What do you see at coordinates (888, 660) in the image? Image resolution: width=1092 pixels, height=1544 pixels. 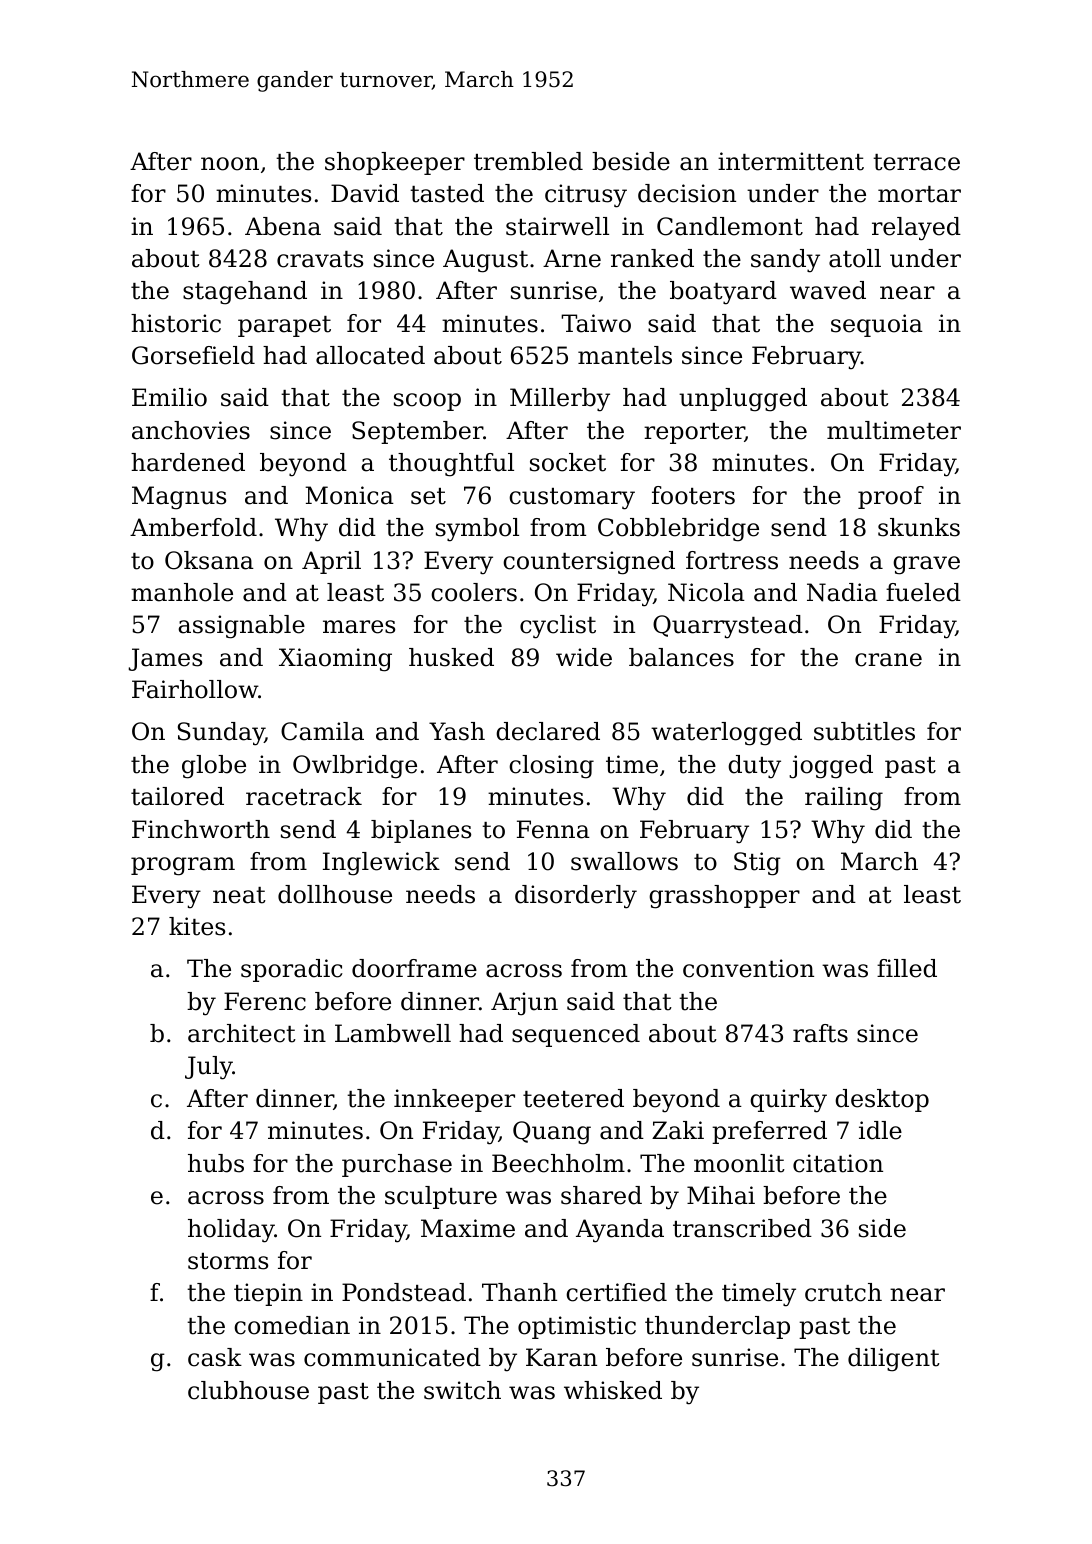 I see `crane` at bounding box center [888, 660].
